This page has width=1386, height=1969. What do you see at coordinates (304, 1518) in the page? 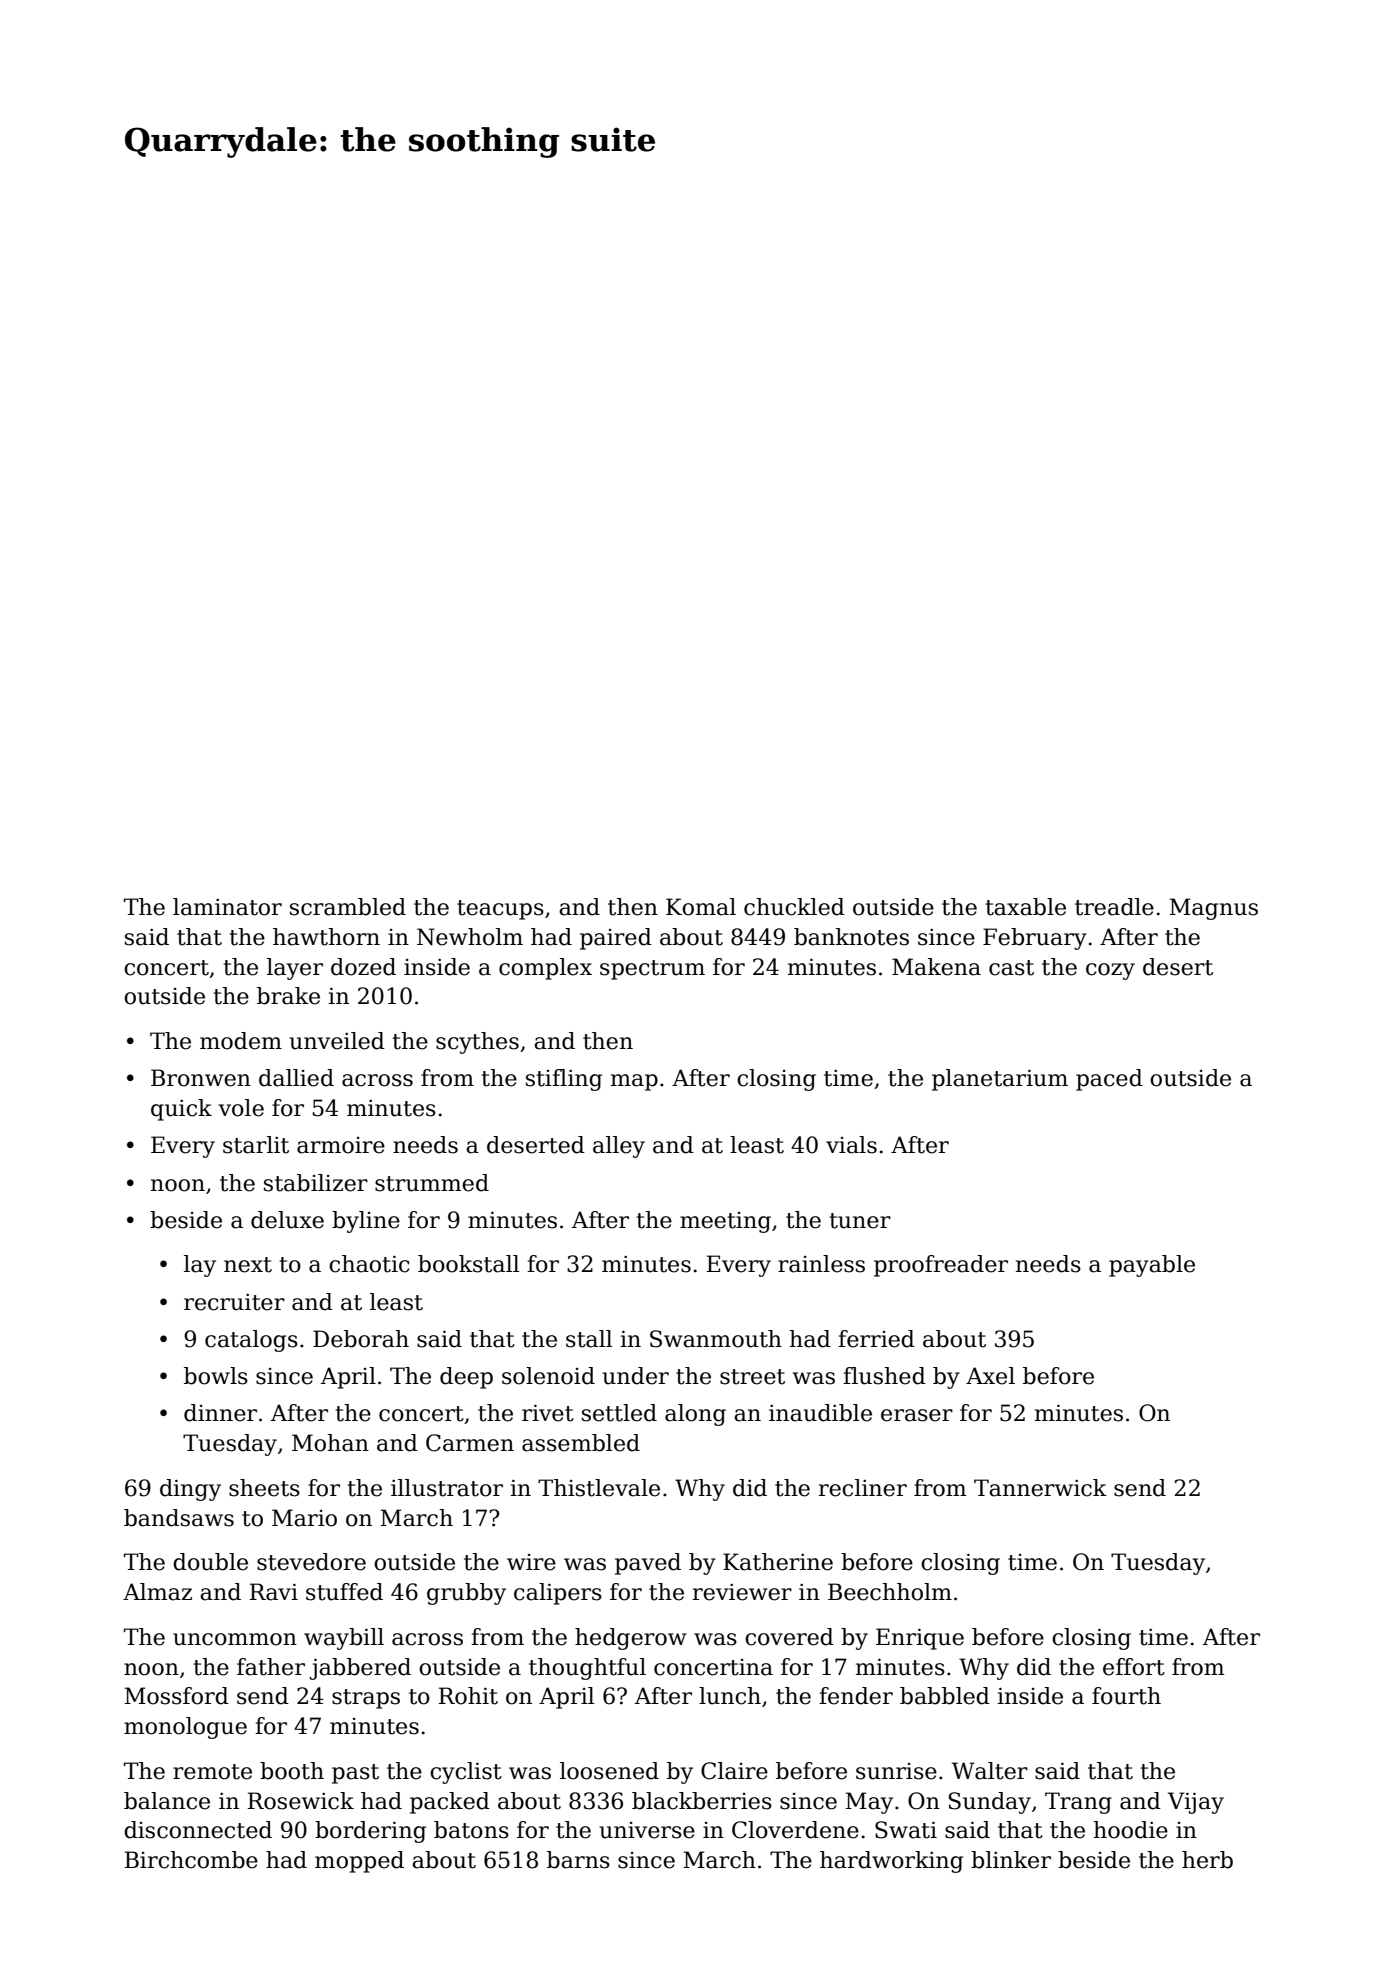
I see `Mario` at bounding box center [304, 1518].
